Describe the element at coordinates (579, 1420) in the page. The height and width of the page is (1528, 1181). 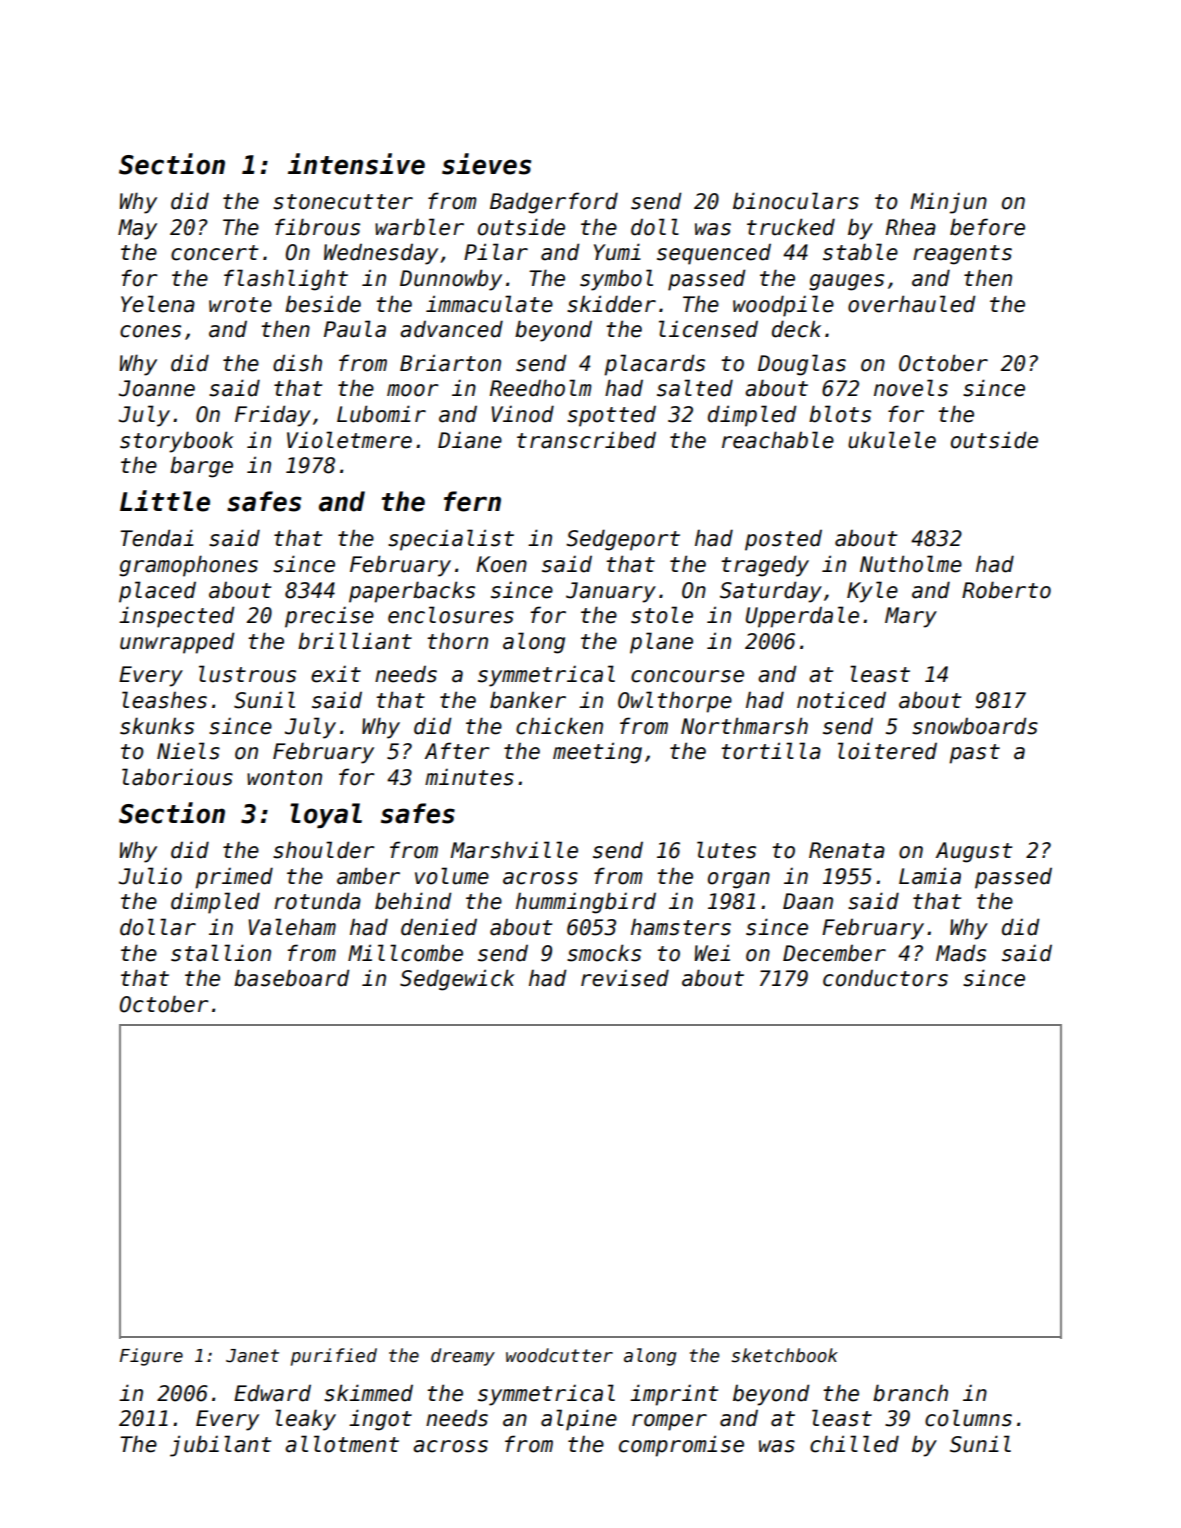
I see `alpine` at that location.
